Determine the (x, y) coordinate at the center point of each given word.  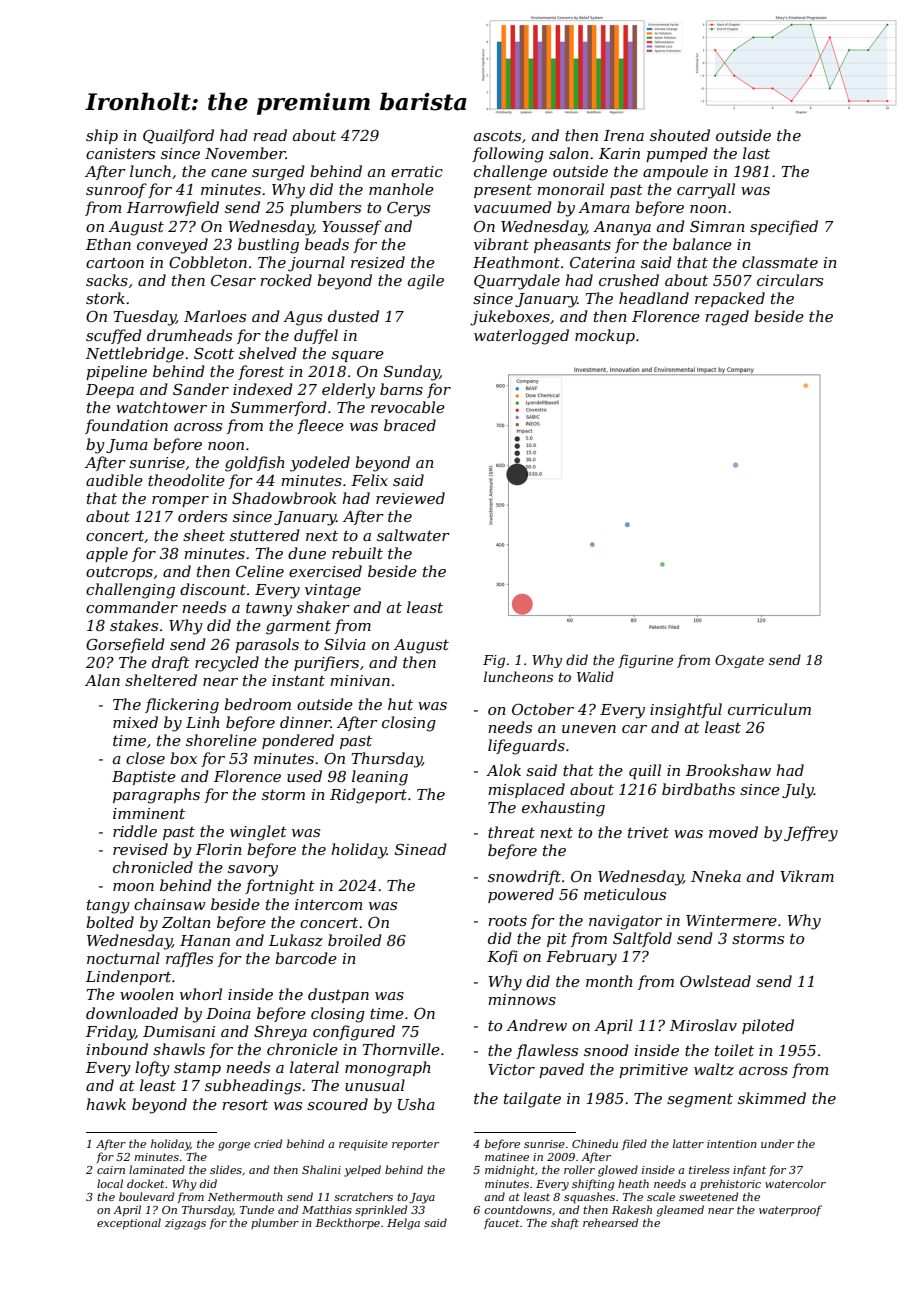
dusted (353, 316)
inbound (117, 1049)
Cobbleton (208, 262)
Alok (503, 770)
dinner (305, 722)
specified (784, 227)
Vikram (807, 876)
